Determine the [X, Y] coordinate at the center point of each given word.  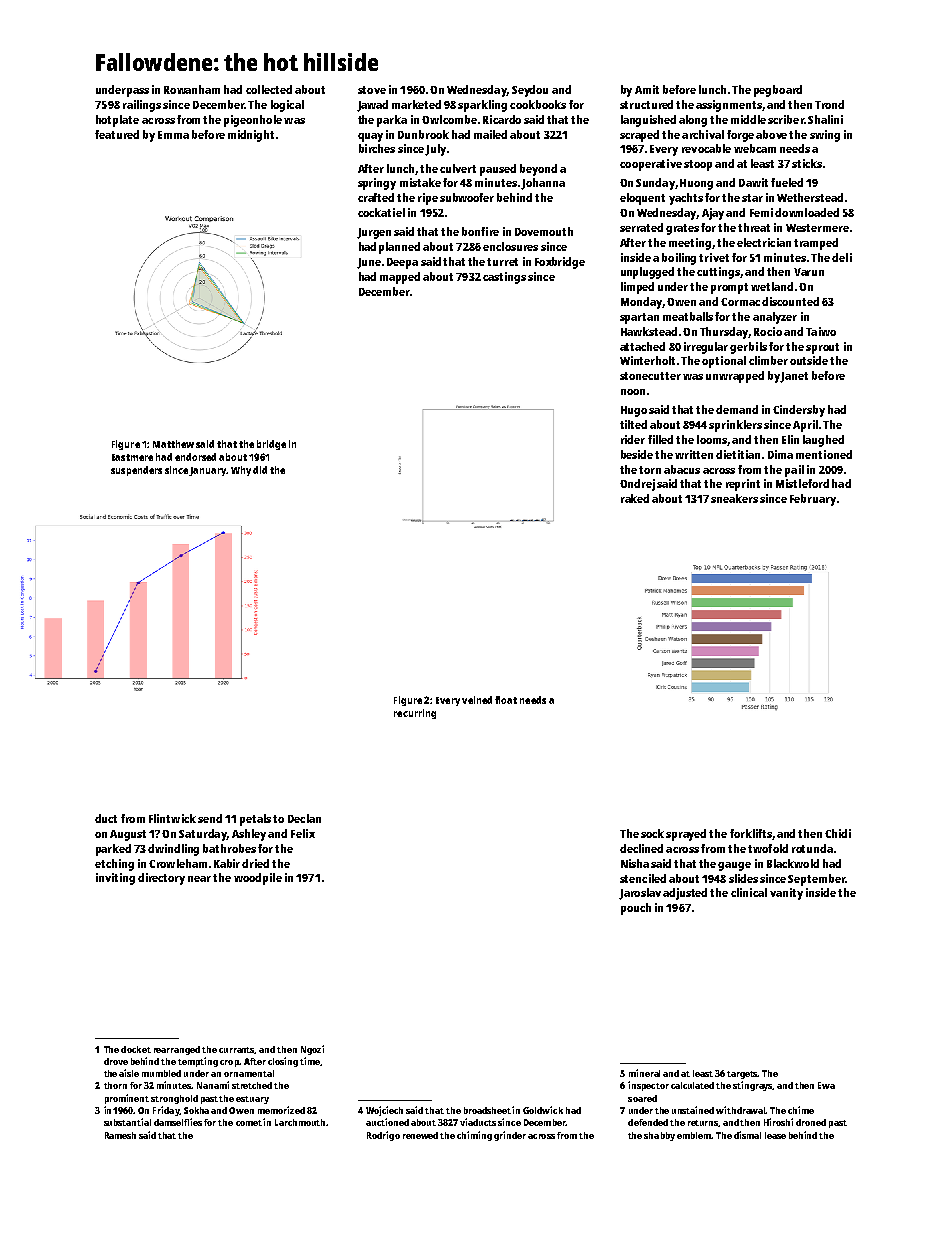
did [260, 470]
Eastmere [132, 457]
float [506, 700]
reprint [743, 485]
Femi [761, 212]
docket [136, 1049]
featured [117, 134]
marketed [416, 104]
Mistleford [802, 483]
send [210, 818]
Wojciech [384, 1111]
